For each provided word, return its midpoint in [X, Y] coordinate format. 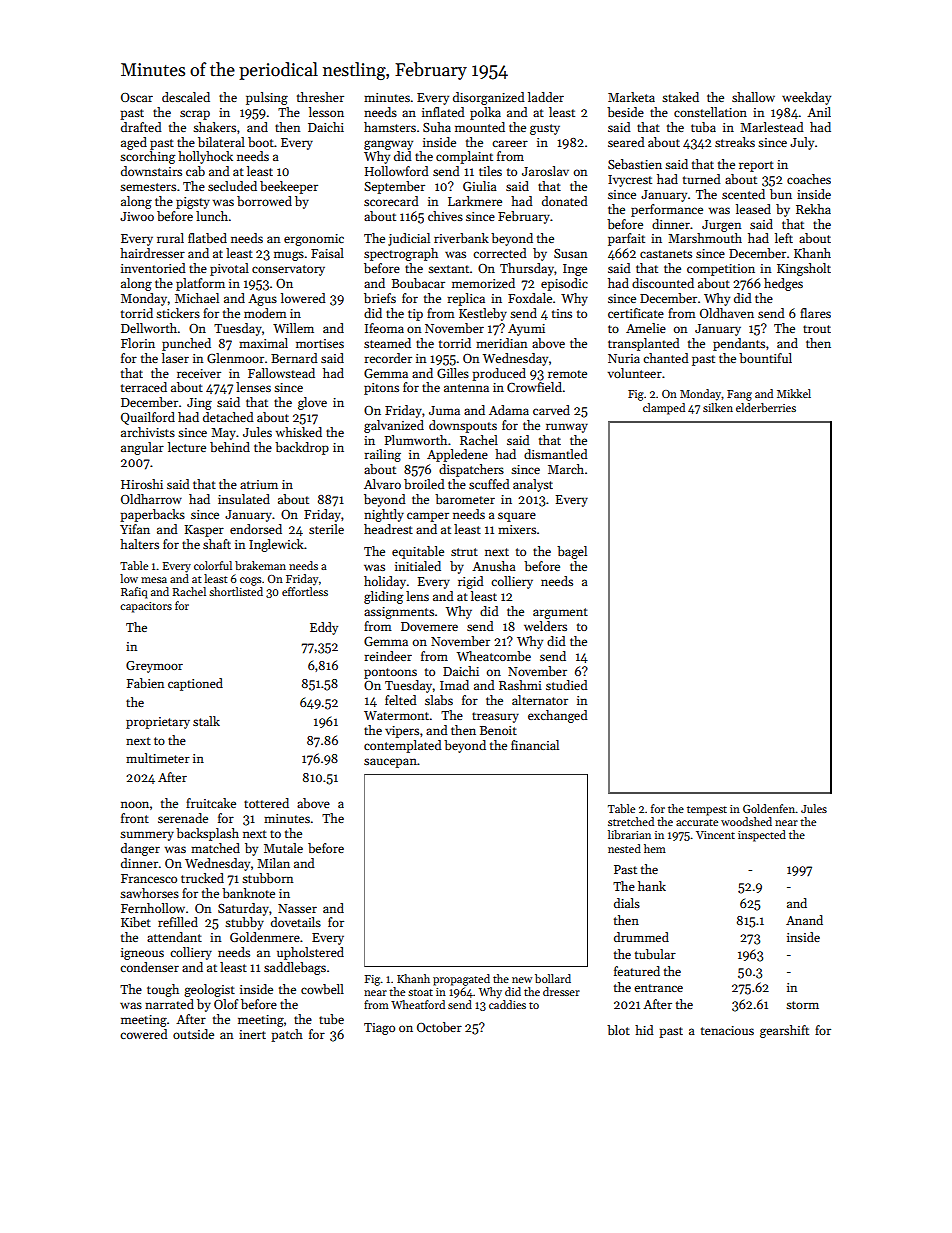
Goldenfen [769, 808]
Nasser [297, 908]
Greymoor [154, 667]
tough [163, 990]
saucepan [390, 763]
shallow [753, 97]
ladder [546, 97]
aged [134, 143]
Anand [804, 920]
